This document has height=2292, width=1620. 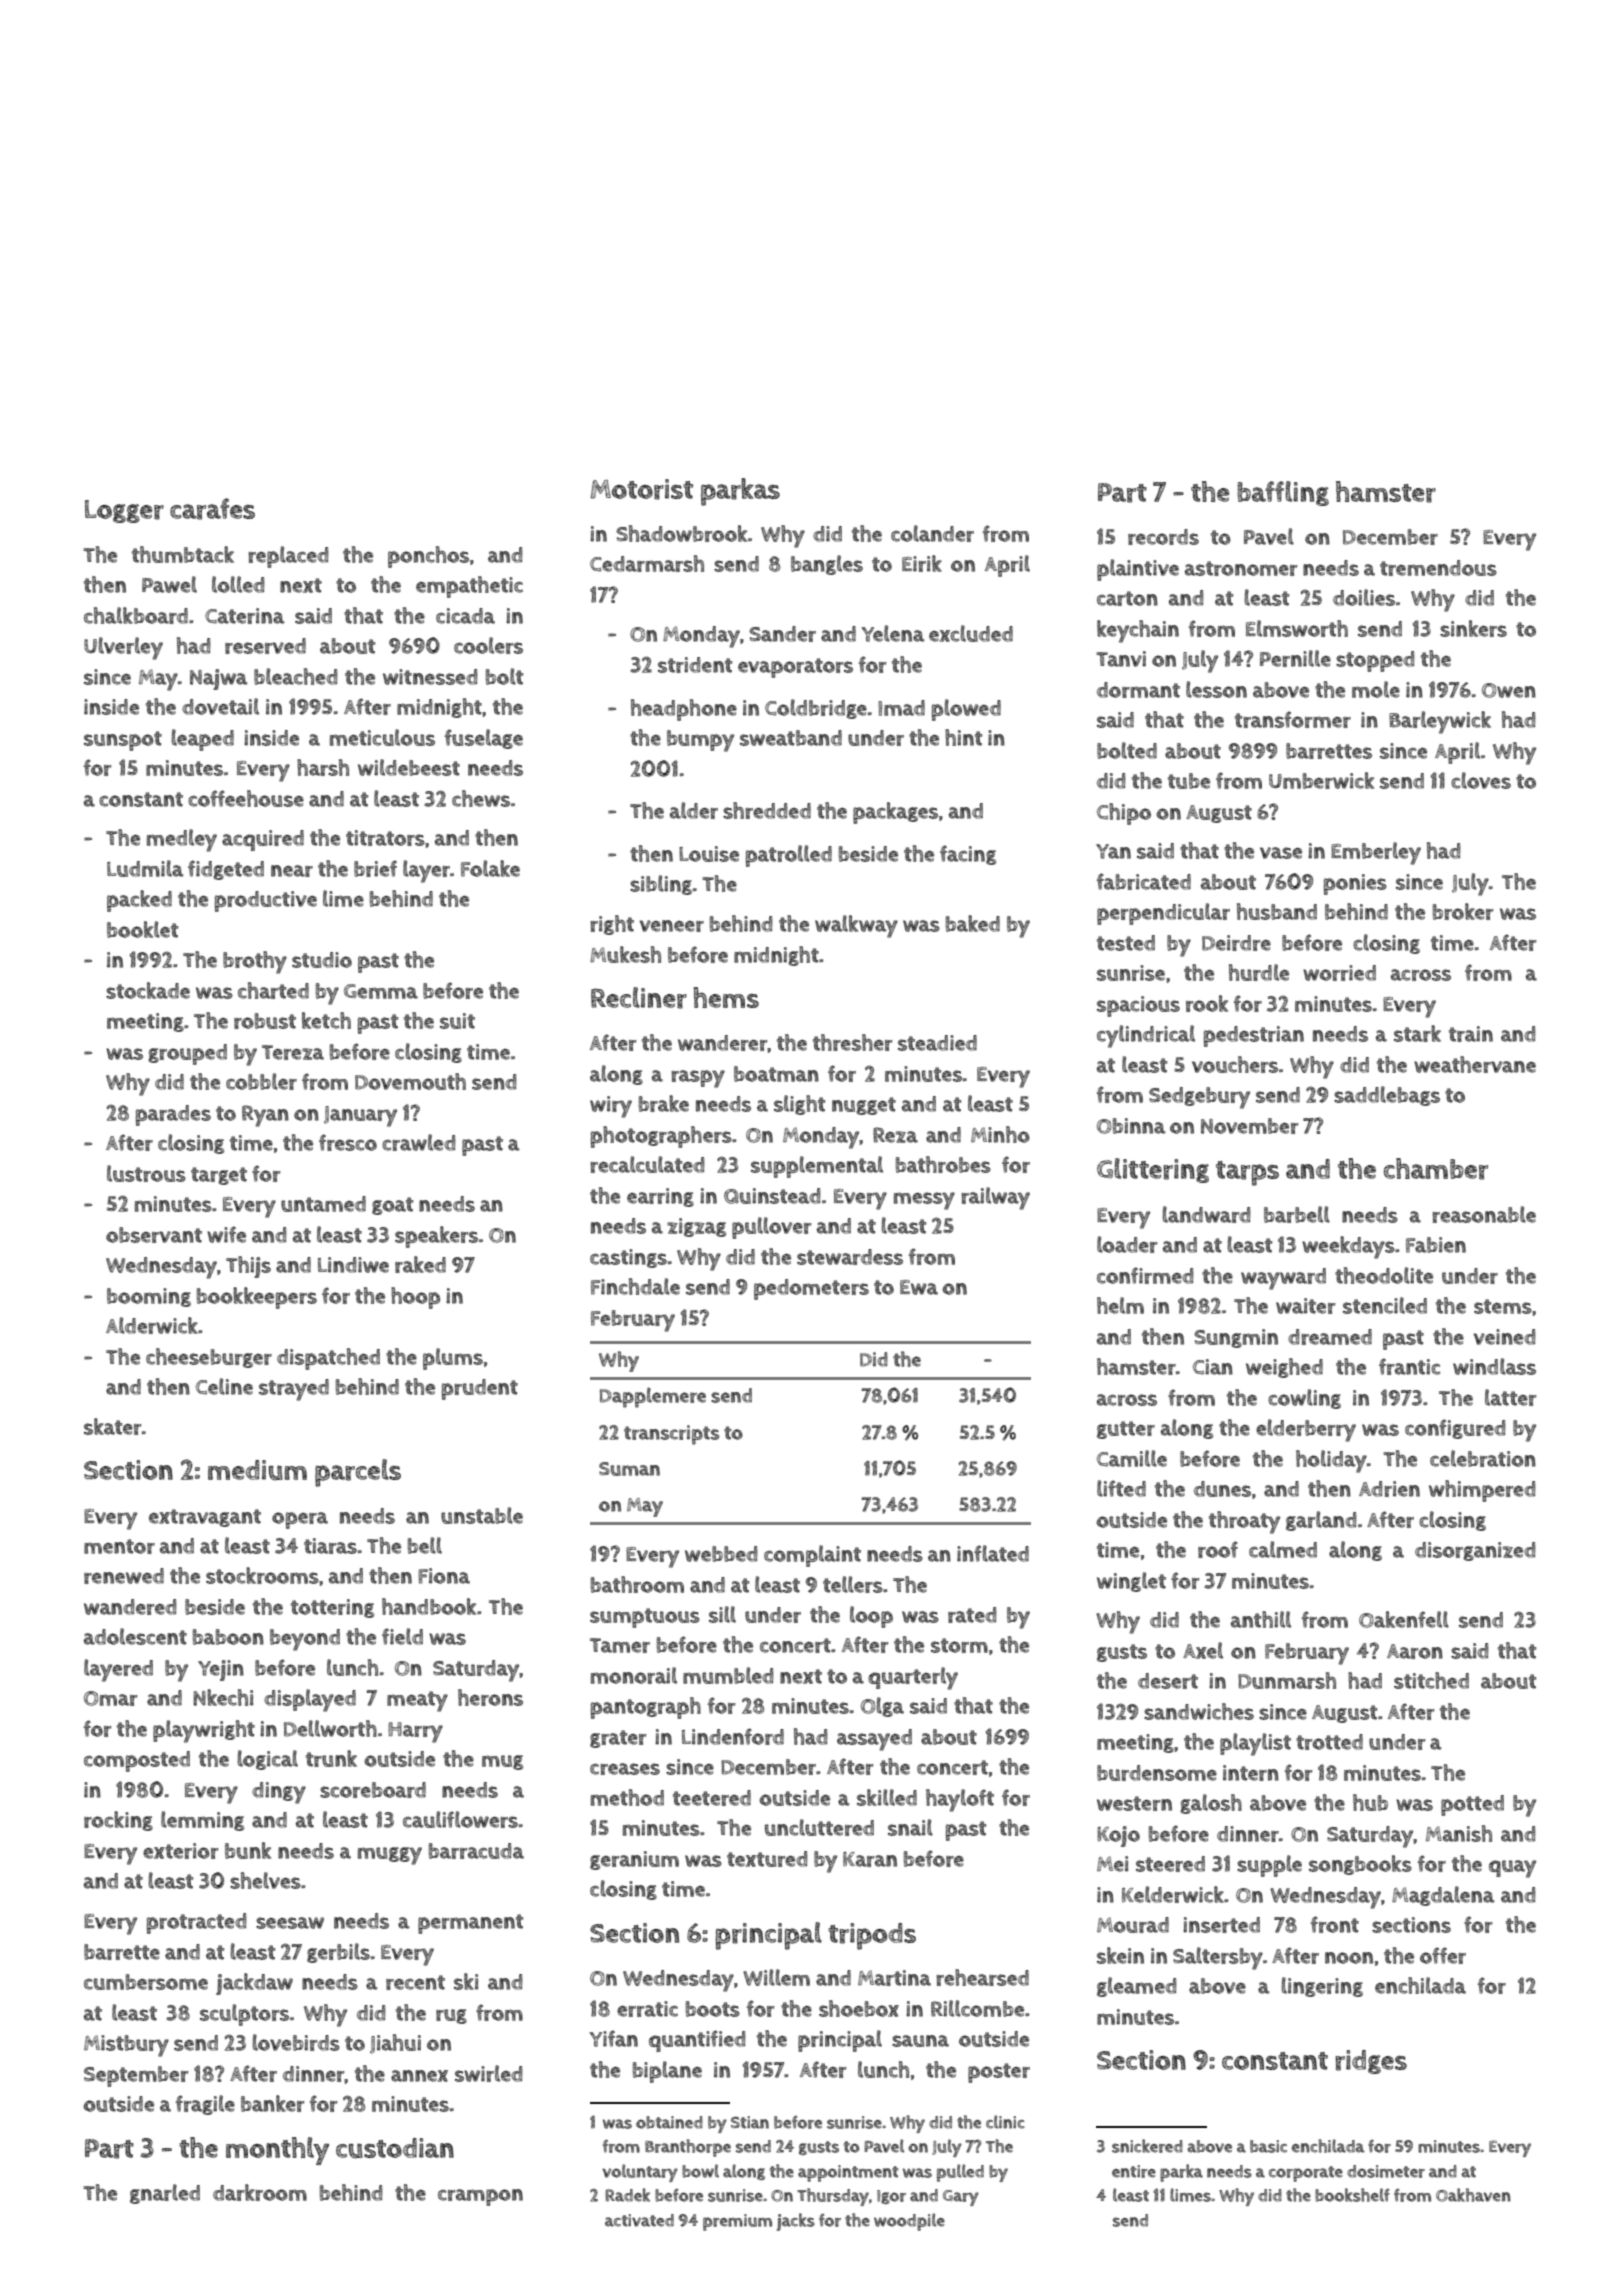 What do you see at coordinates (629, 1469) in the document?
I see `Suman` at bounding box center [629, 1469].
